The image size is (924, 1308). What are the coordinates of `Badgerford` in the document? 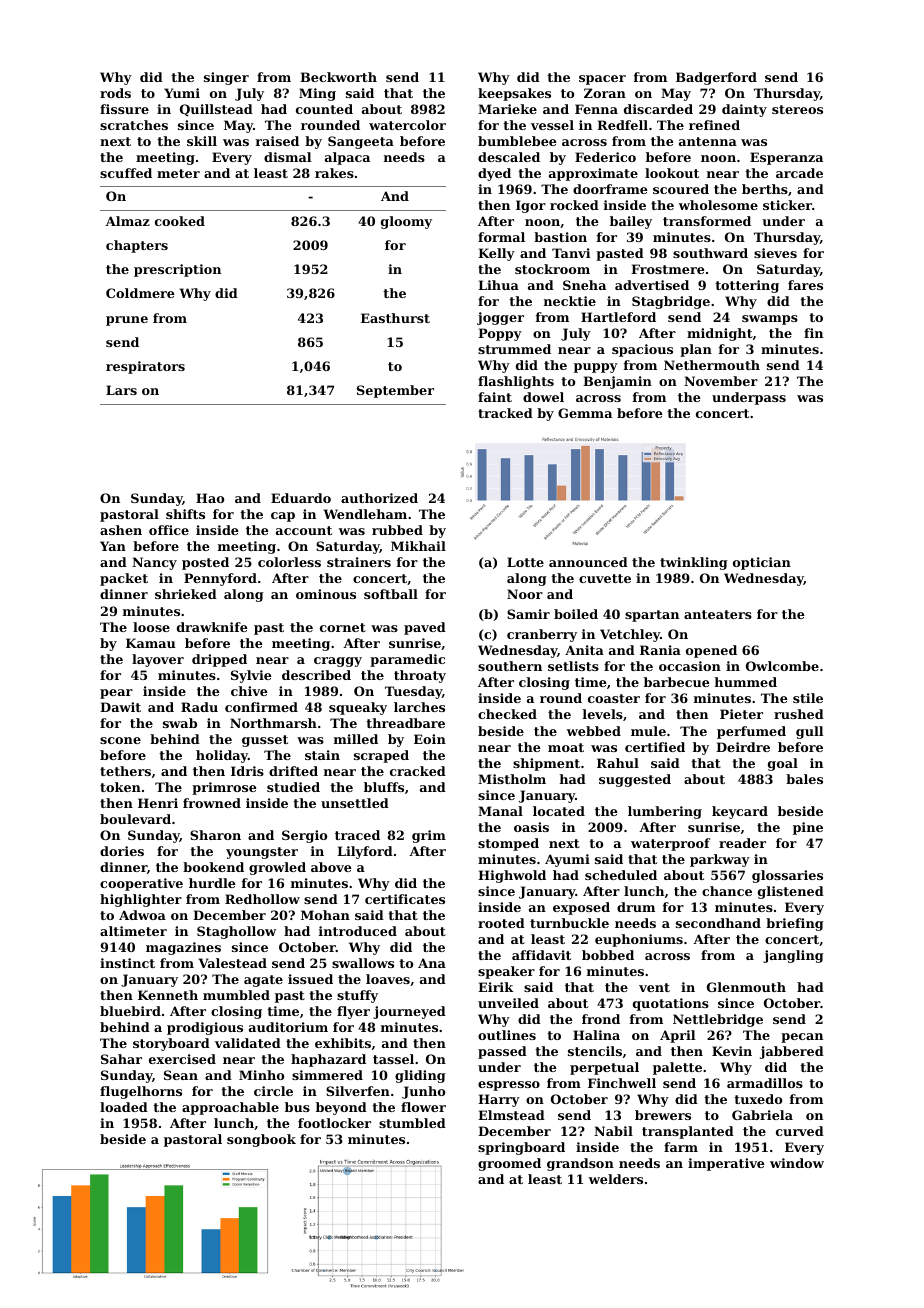 It's located at (716, 78).
